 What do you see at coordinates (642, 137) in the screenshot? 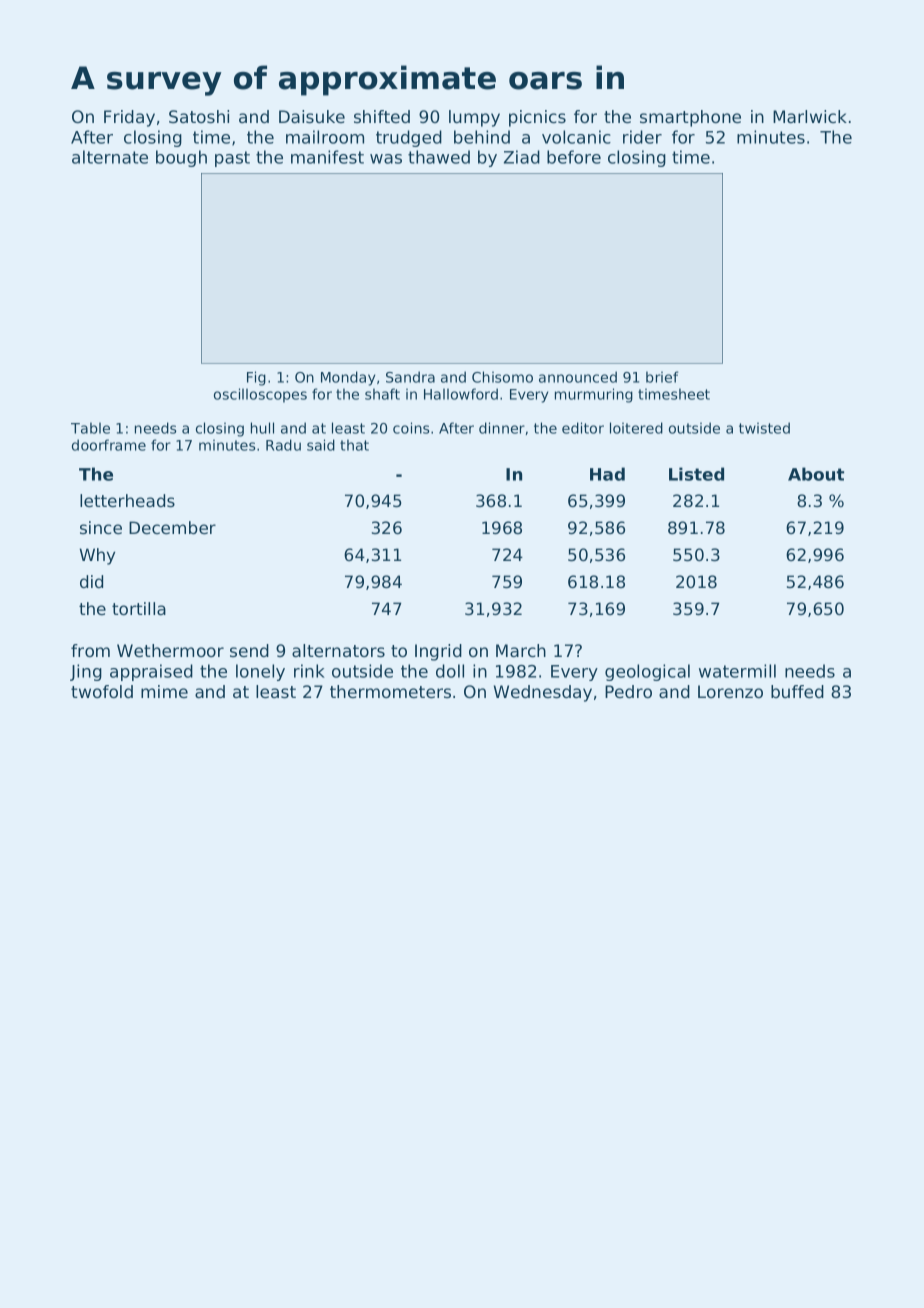
I see `rider` at bounding box center [642, 137].
